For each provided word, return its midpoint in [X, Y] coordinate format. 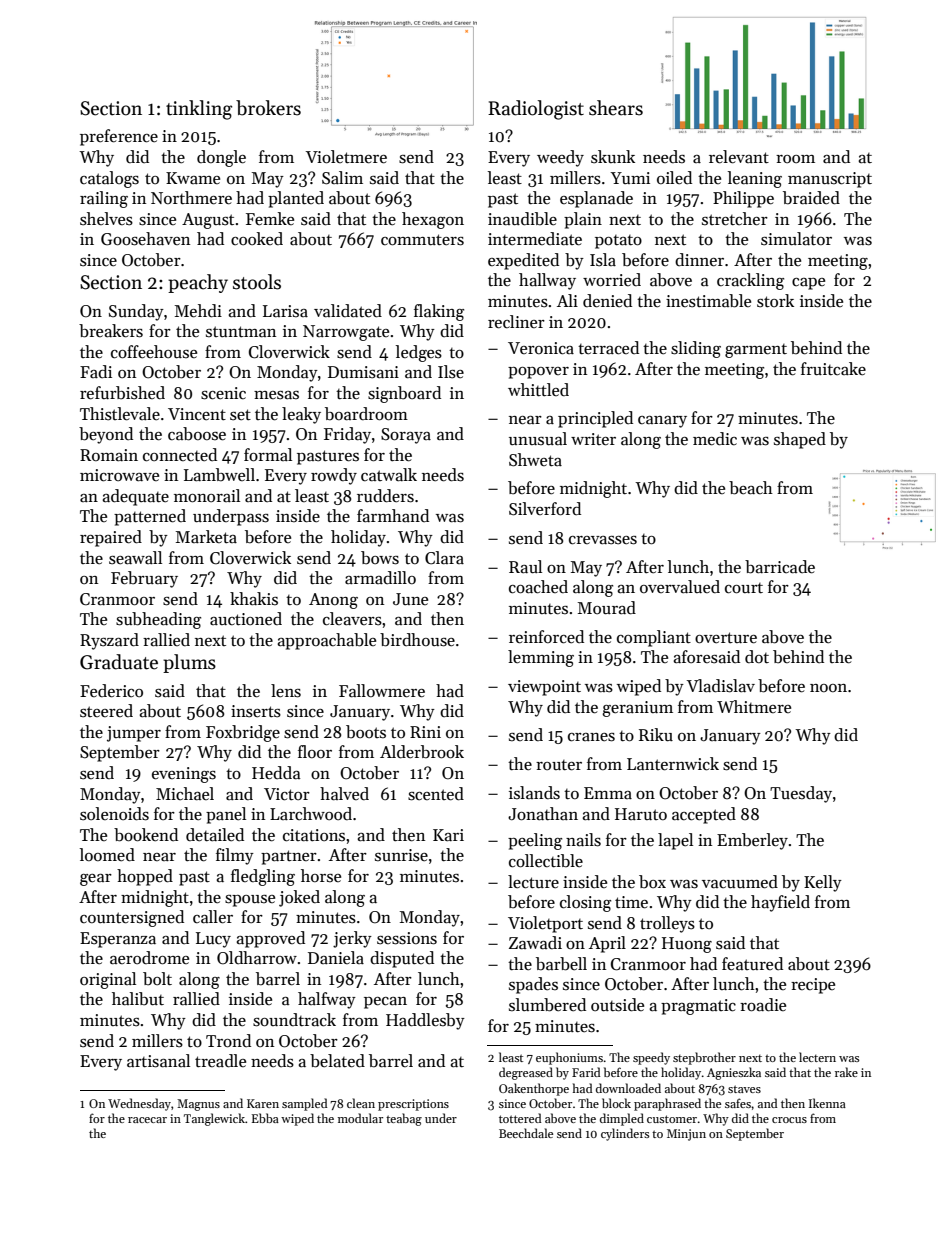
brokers [268, 108]
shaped [800, 440]
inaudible [522, 219]
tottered [520, 1118]
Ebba [265, 1118]
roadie [763, 1005]
